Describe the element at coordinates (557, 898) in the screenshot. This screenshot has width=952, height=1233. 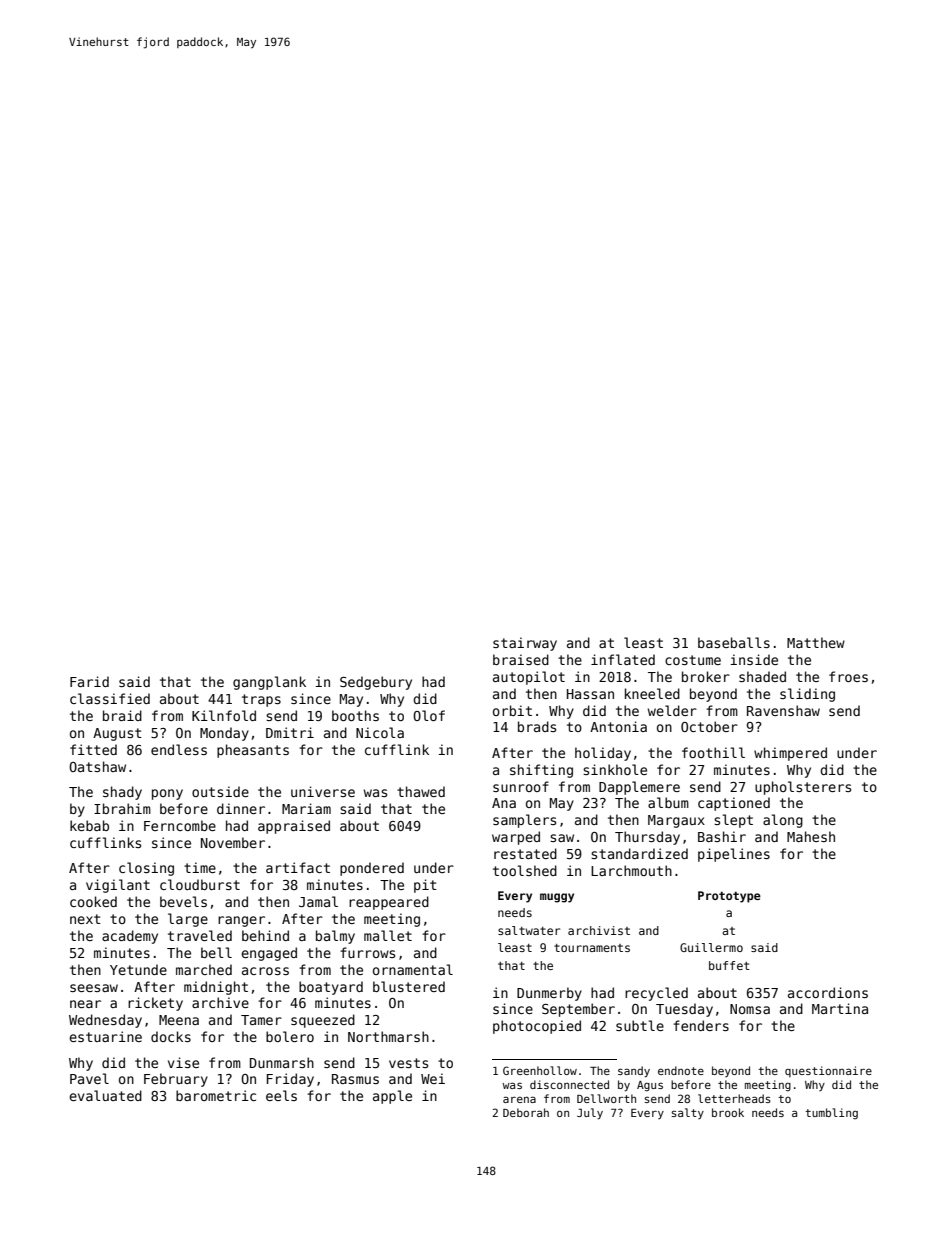
I see `muggy` at that location.
